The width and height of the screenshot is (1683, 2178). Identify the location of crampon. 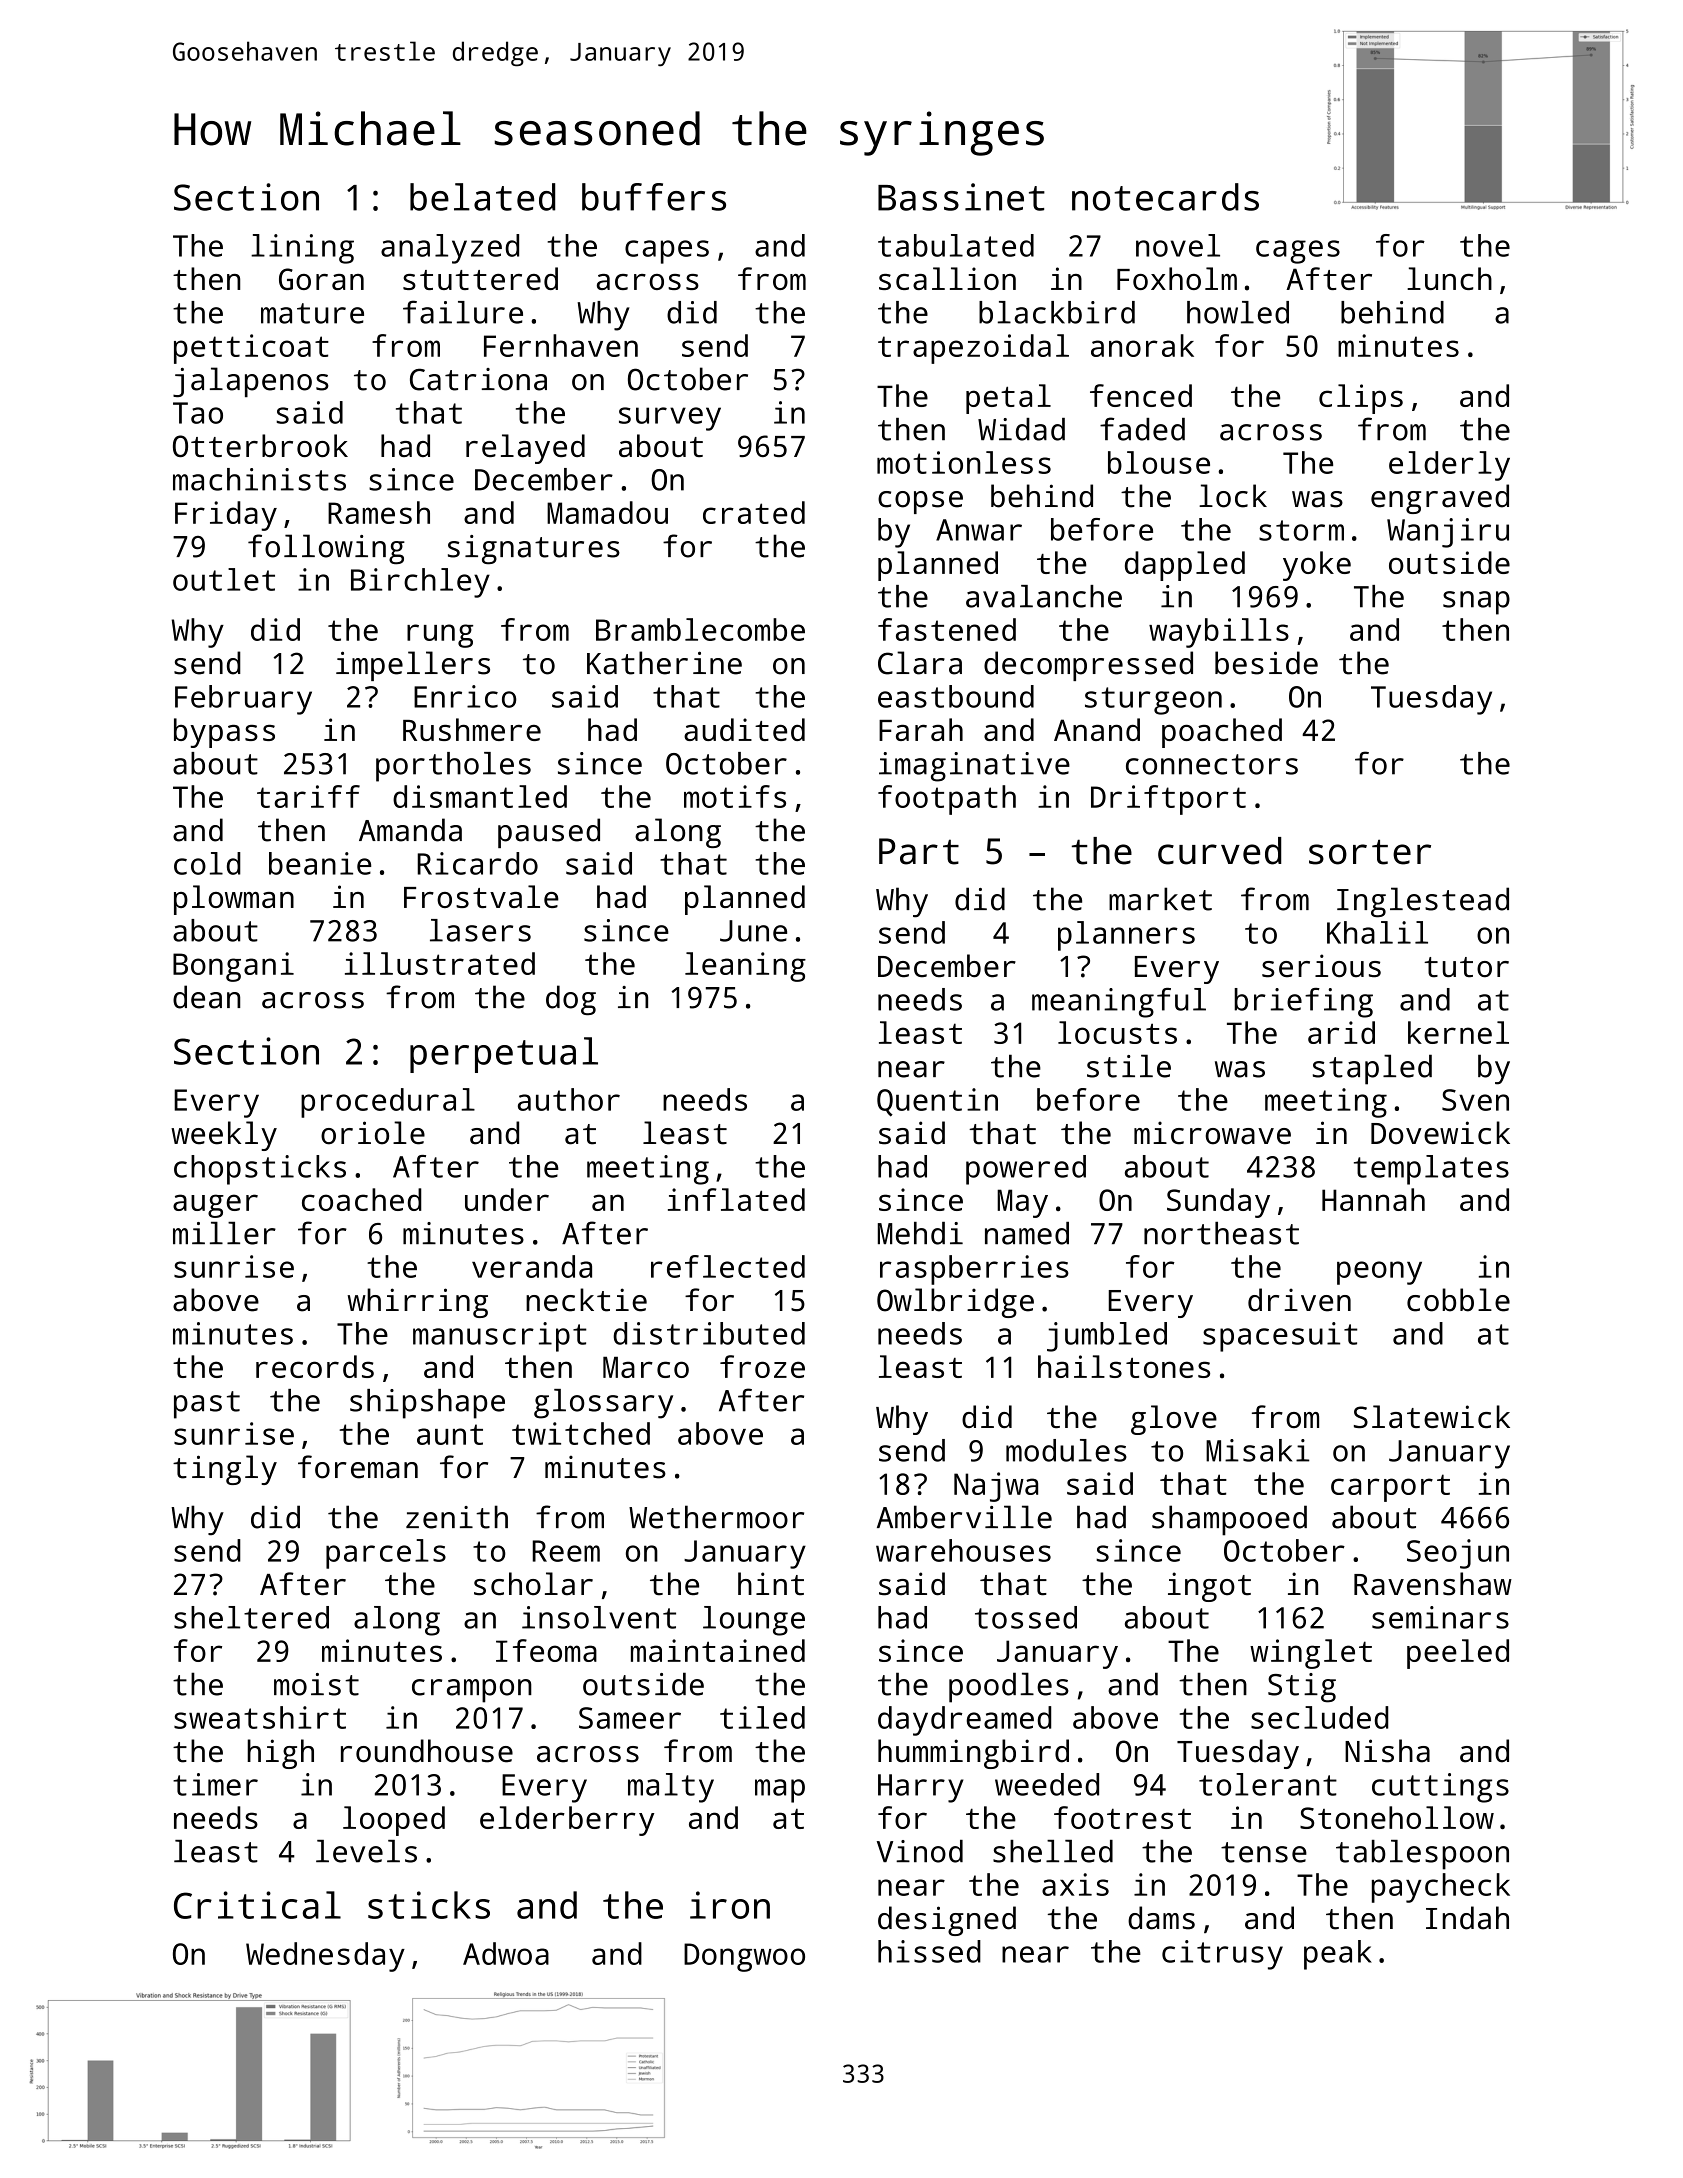
(472, 1691).
